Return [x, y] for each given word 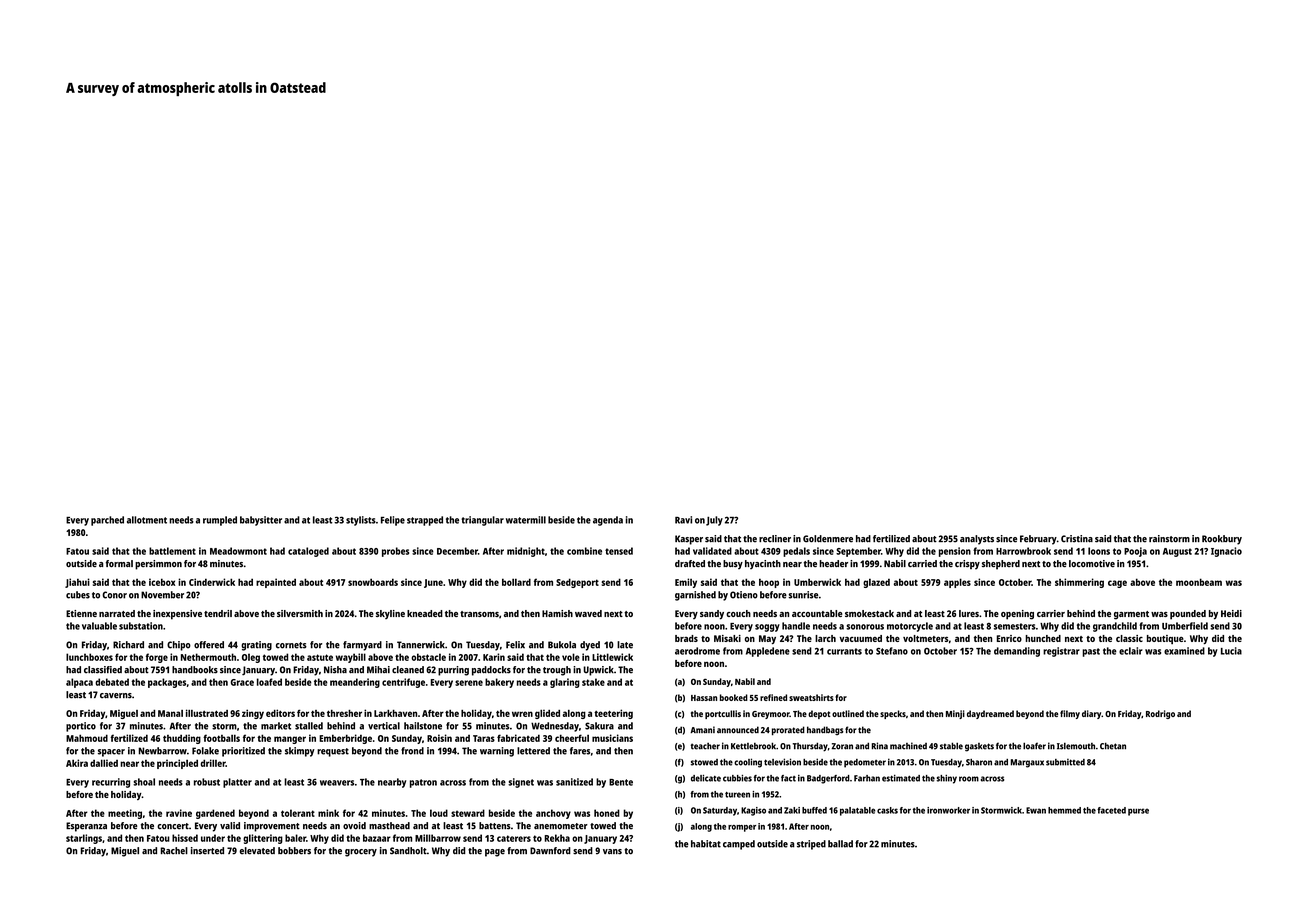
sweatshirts [811, 697]
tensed [619, 551]
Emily [686, 583]
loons [1099, 551]
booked [734, 697]
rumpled [220, 521]
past [1091, 652]
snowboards [373, 582]
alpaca [79, 683]
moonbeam [1199, 582]
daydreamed [990, 714]
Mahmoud [87, 738]
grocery [361, 853]
